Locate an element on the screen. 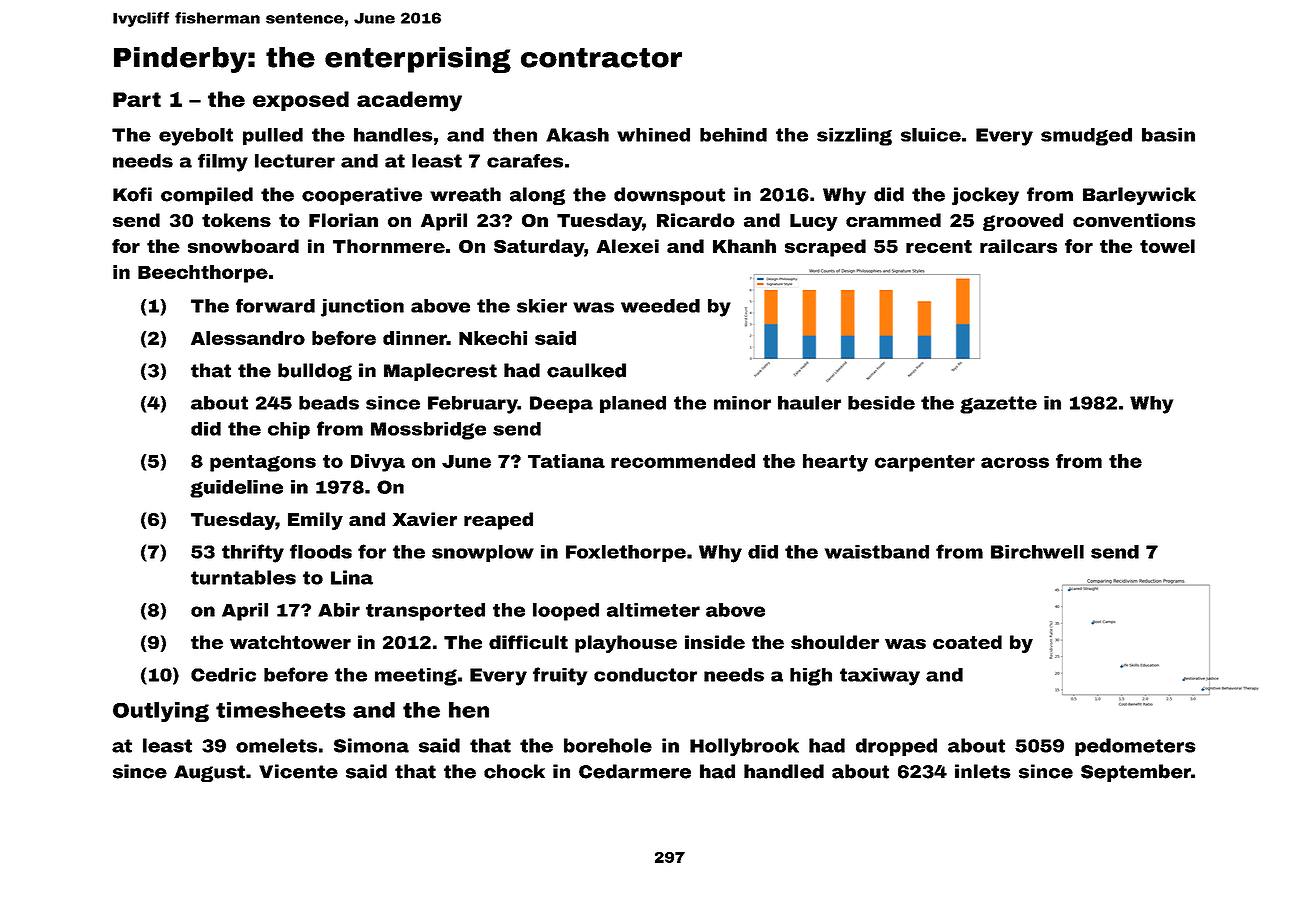 The height and width of the screenshot is (924, 1308). snowboard is located at coordinates (243, 246).
